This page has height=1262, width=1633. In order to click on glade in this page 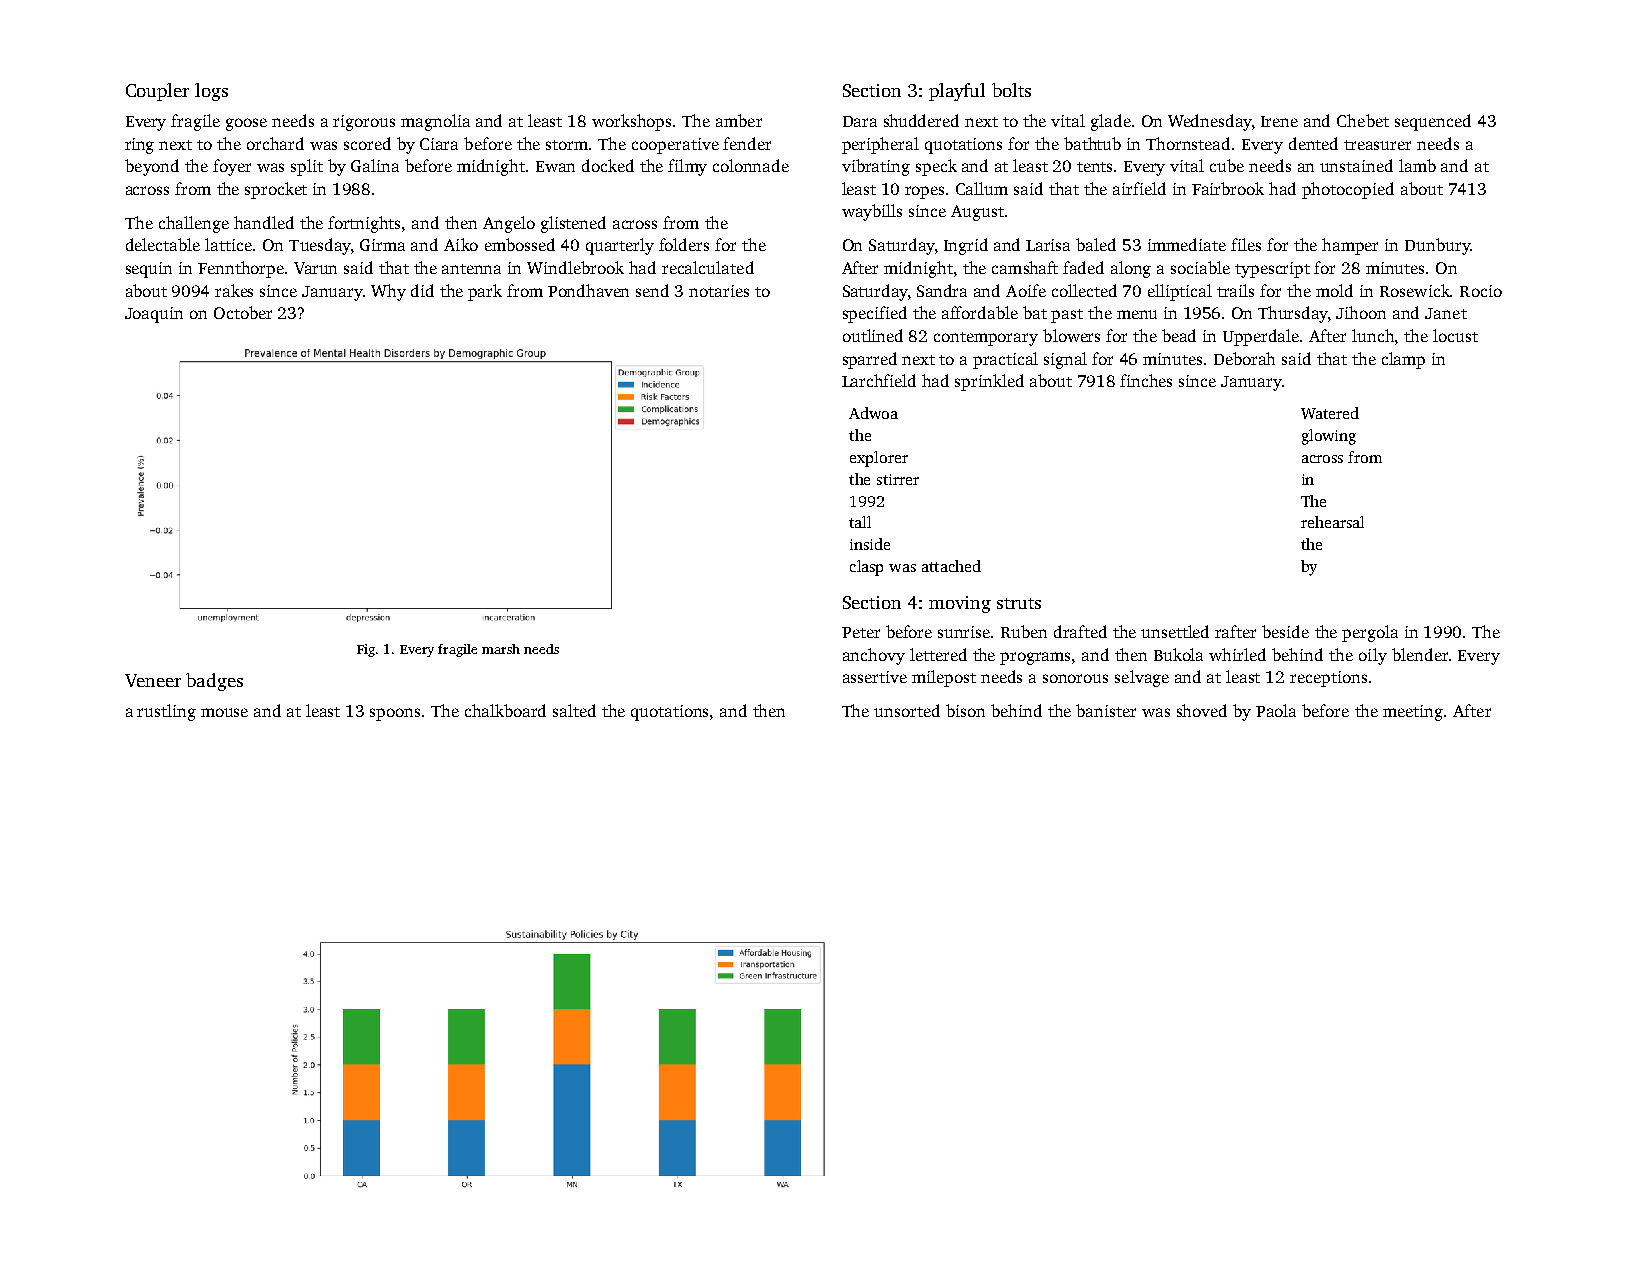, I will do `click(1111, 122)`.
